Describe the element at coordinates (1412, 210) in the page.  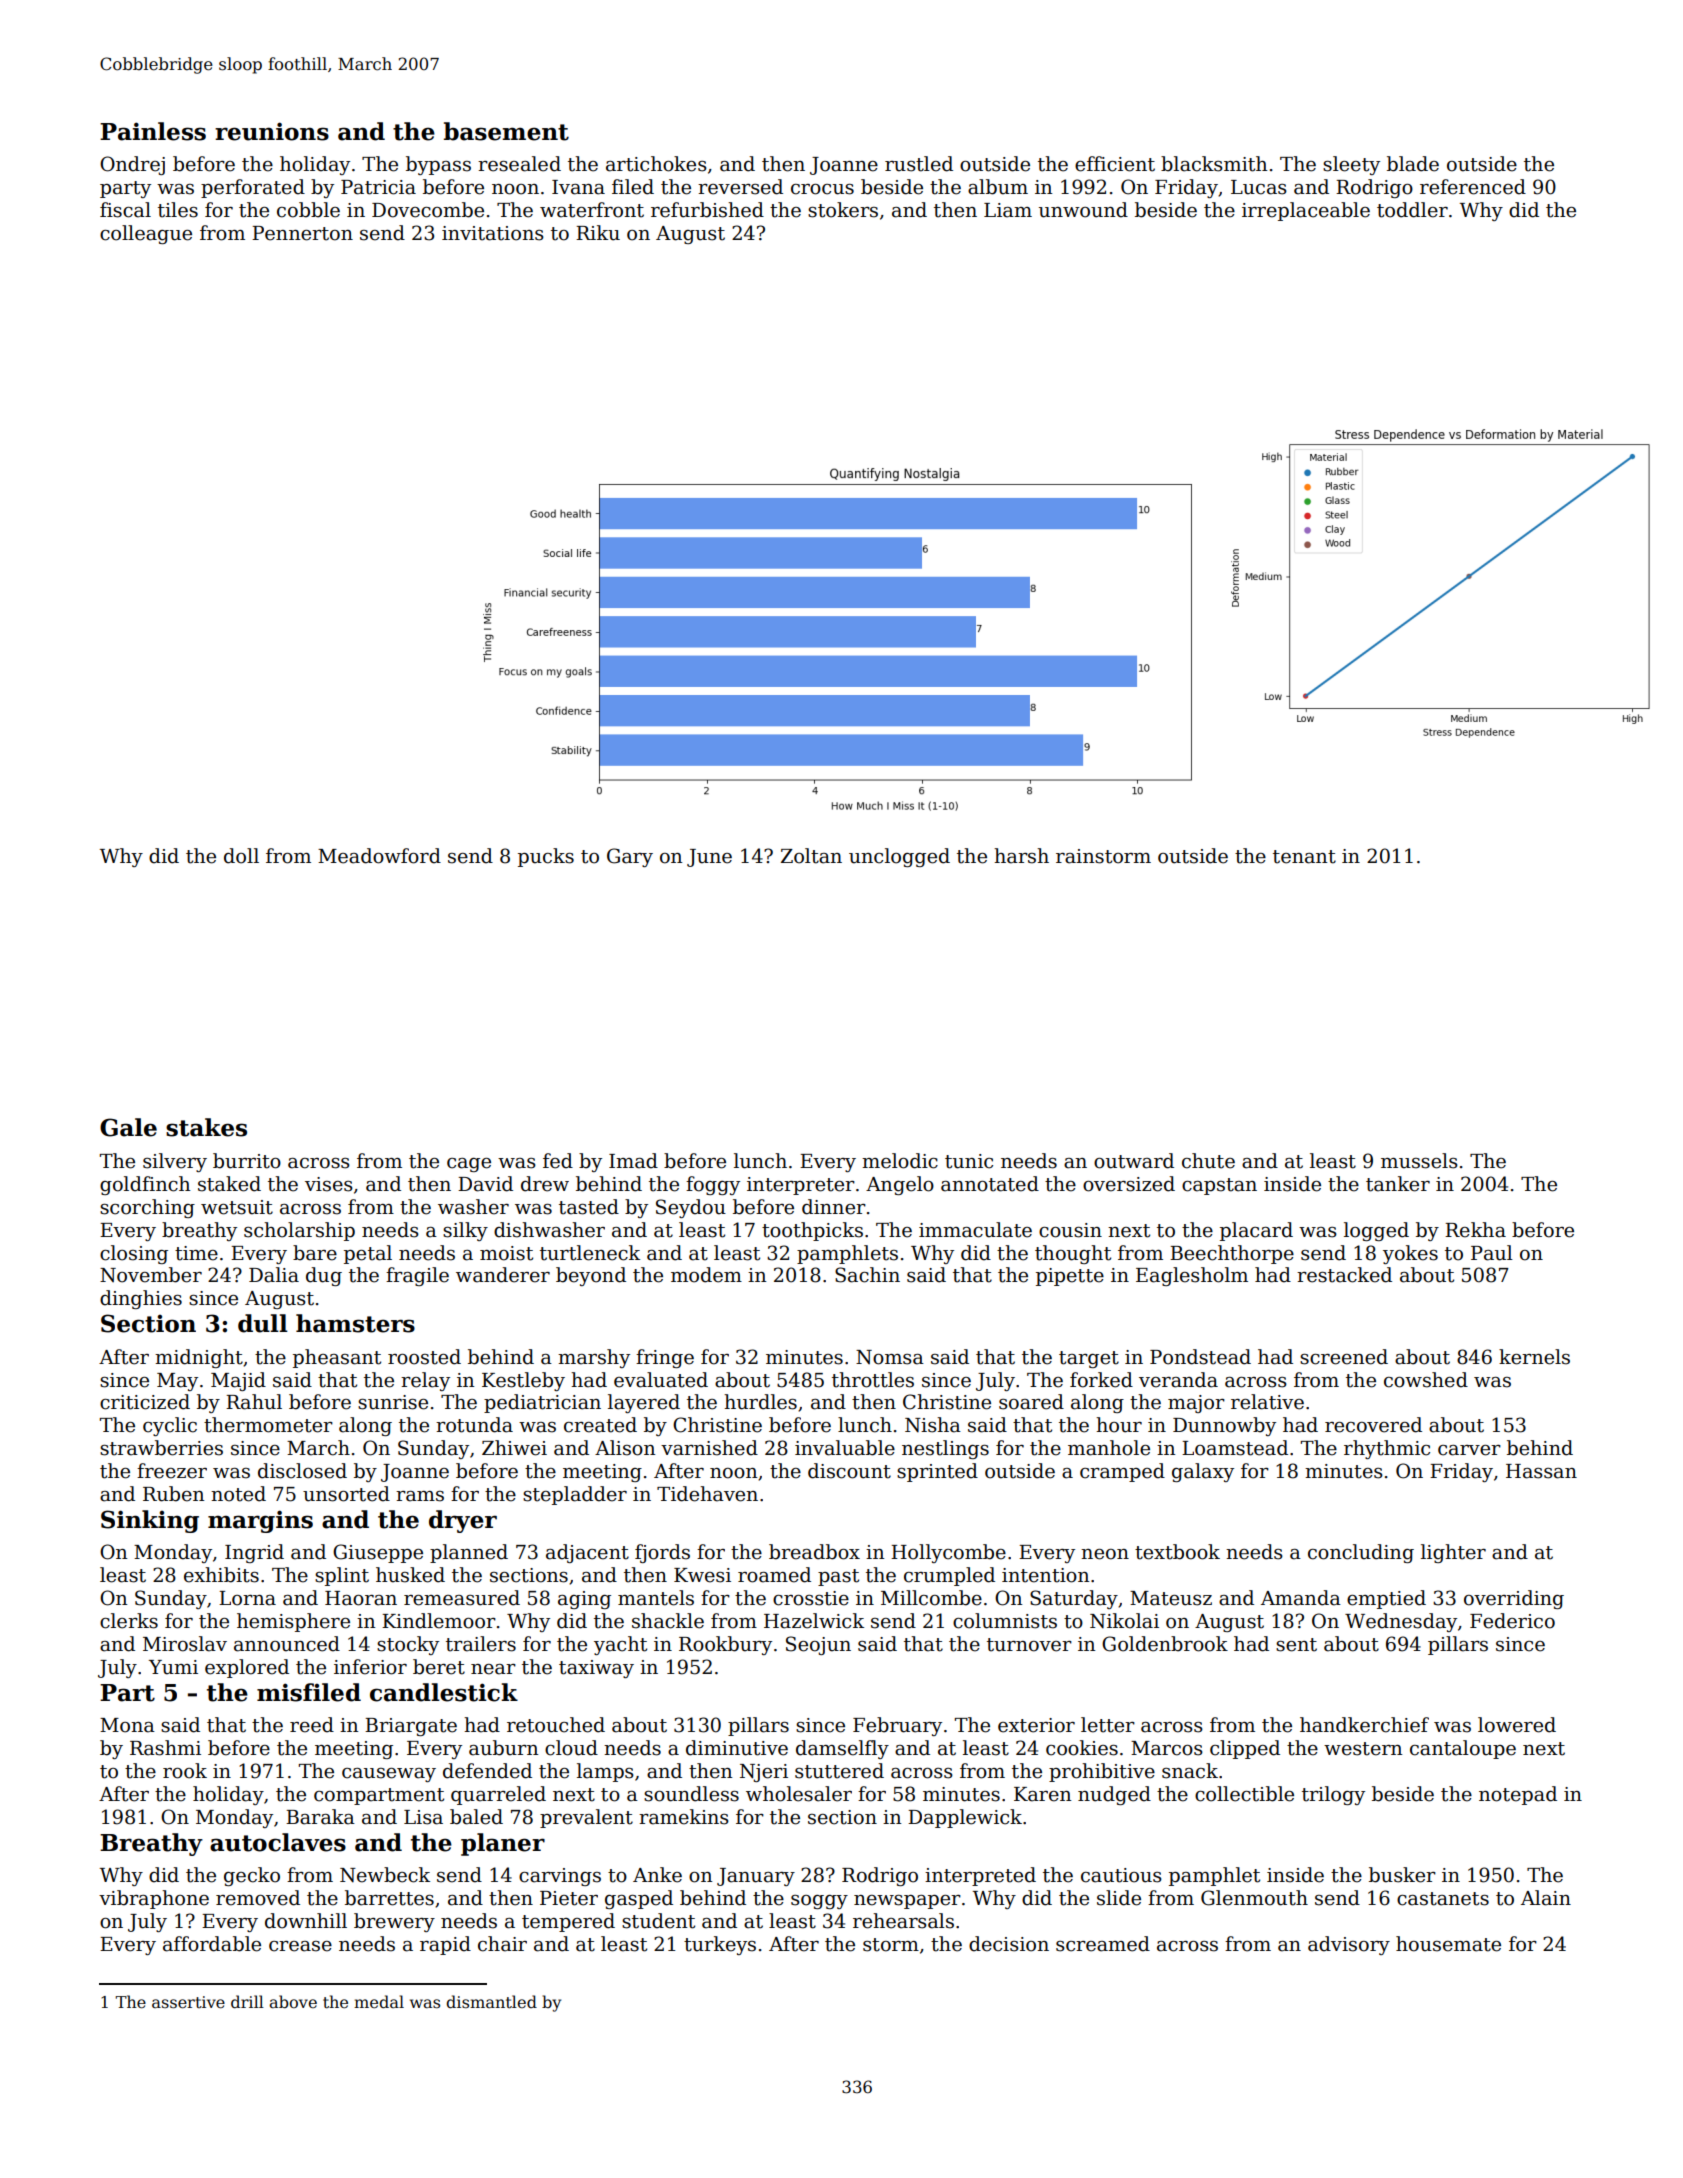
I see `toddler` at that location.
